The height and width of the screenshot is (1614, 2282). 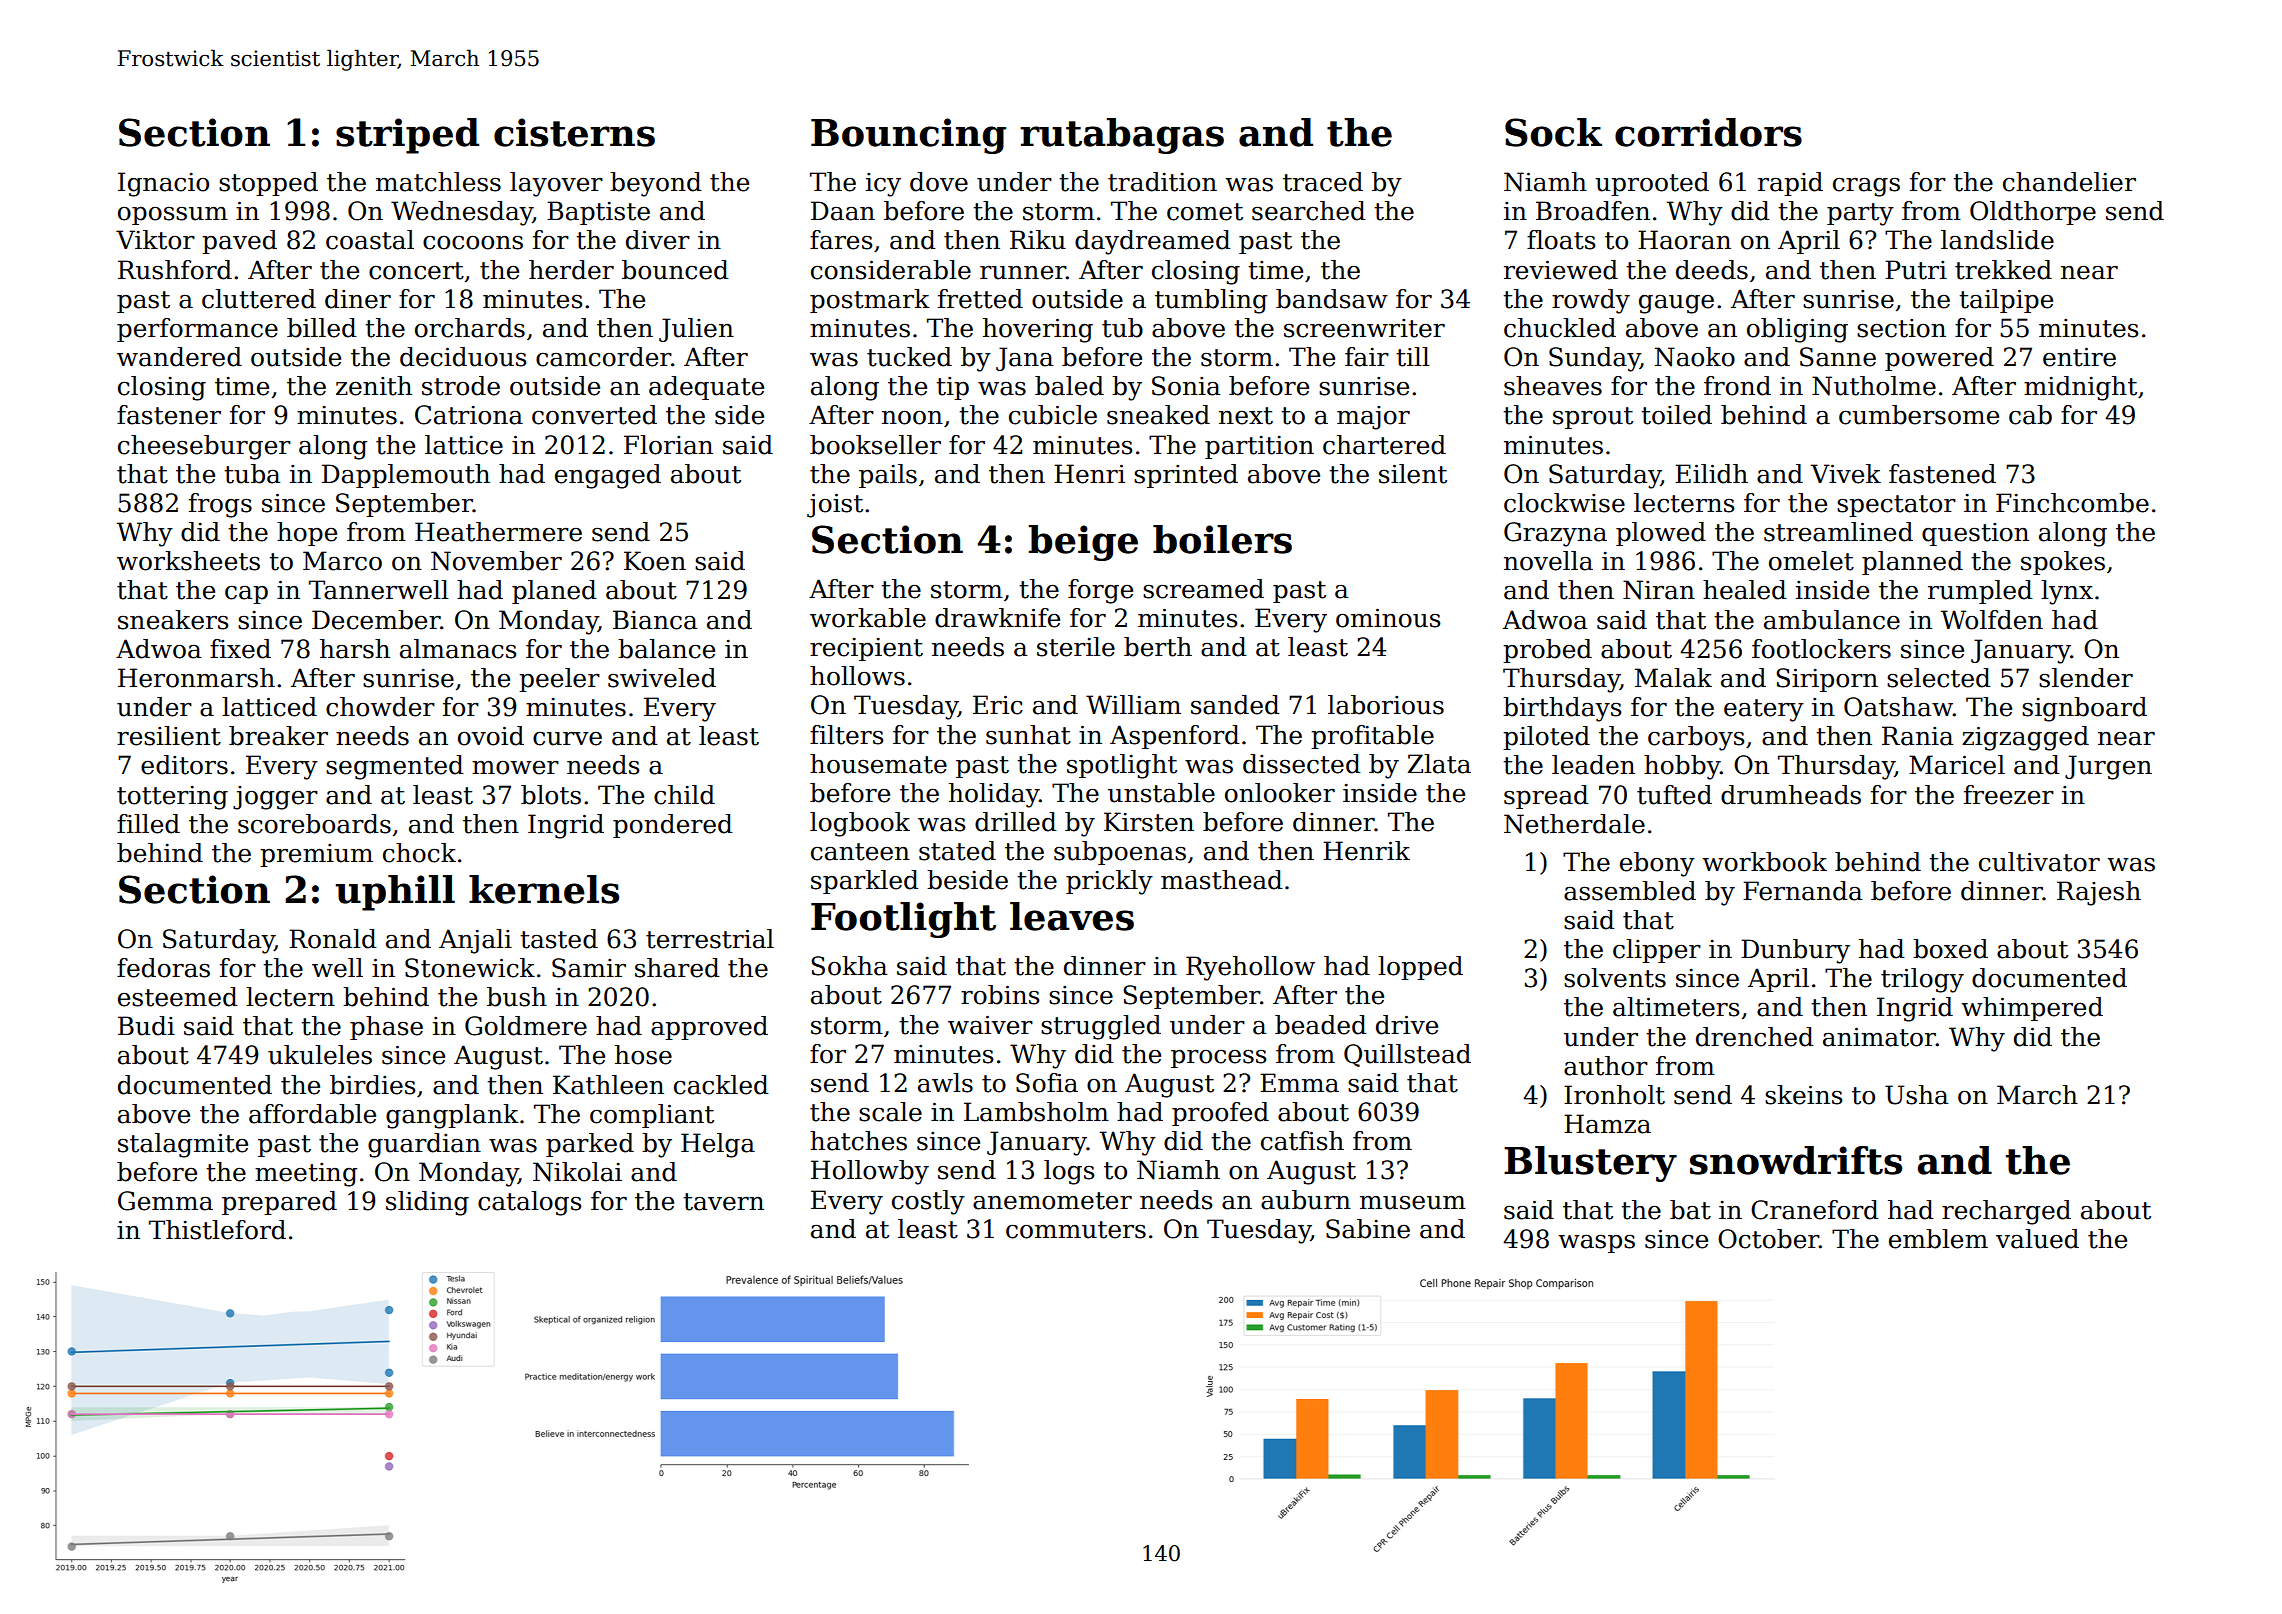 What do you see at coordinates (407, 136) in the screenshot?
I see `striped` at bounding box center [407, 136].
